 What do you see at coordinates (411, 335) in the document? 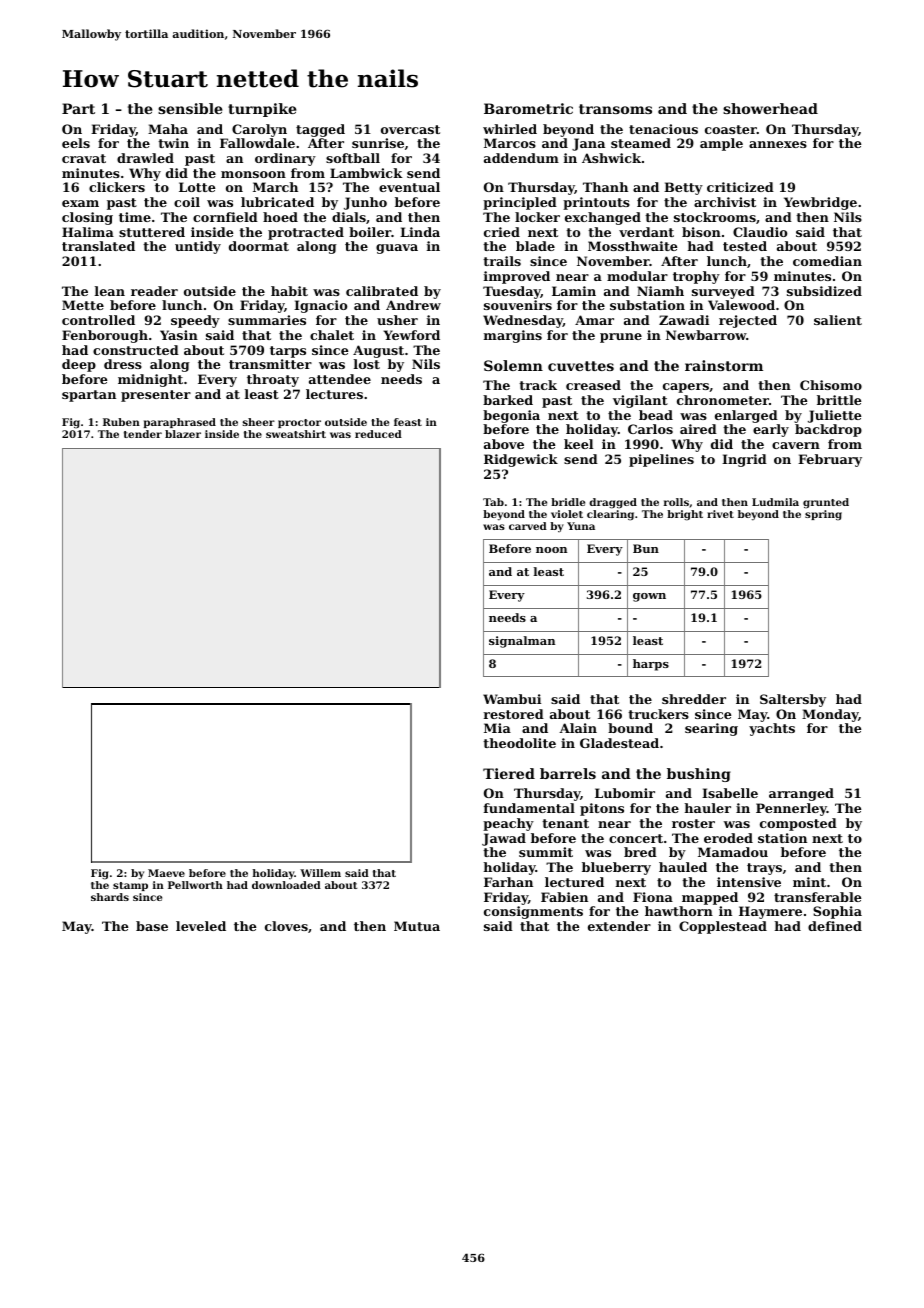
I see `Yewford` at bounding box center [411, 335].
